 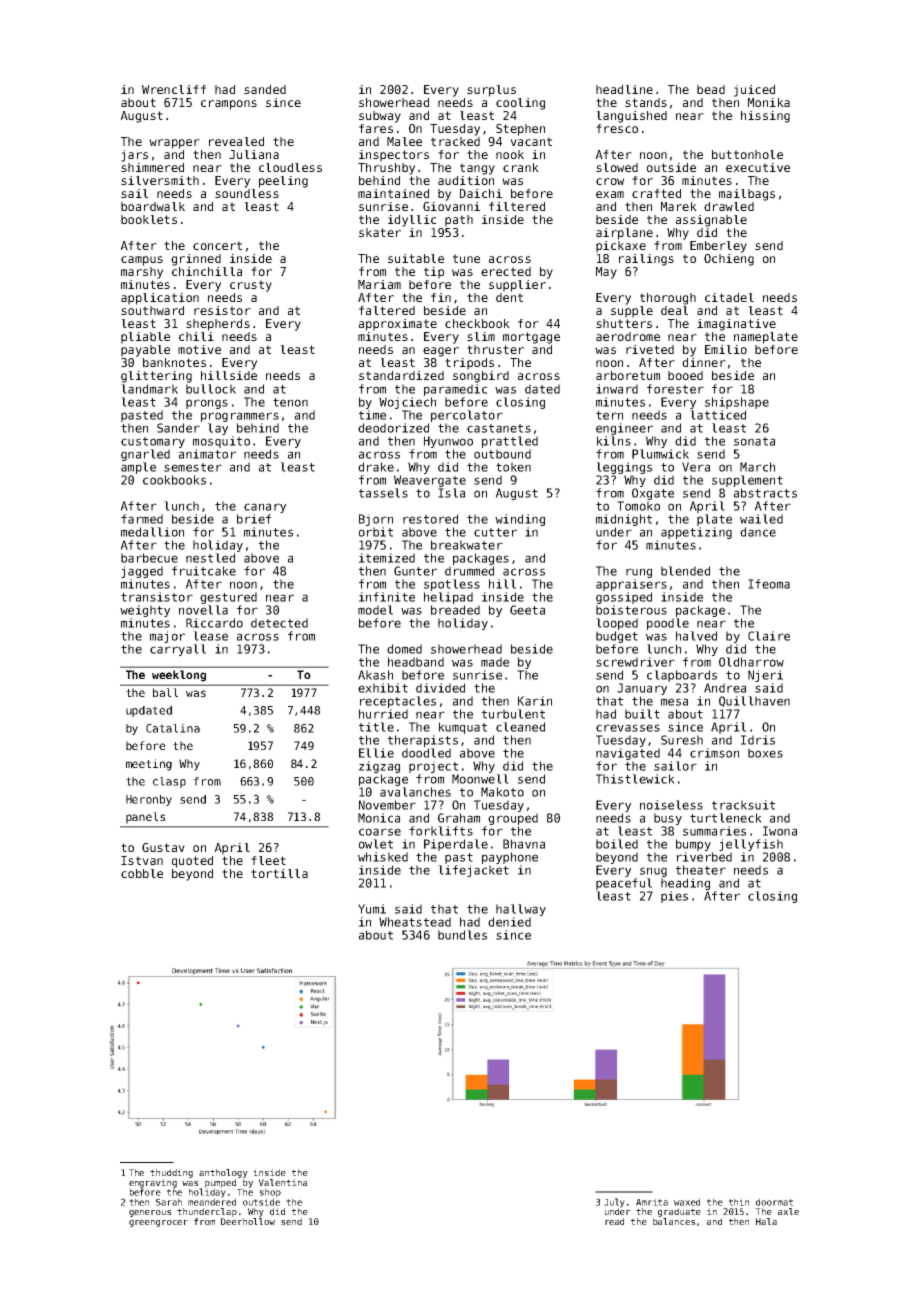 I want to click on bundles, so click(x=462, y=935).
